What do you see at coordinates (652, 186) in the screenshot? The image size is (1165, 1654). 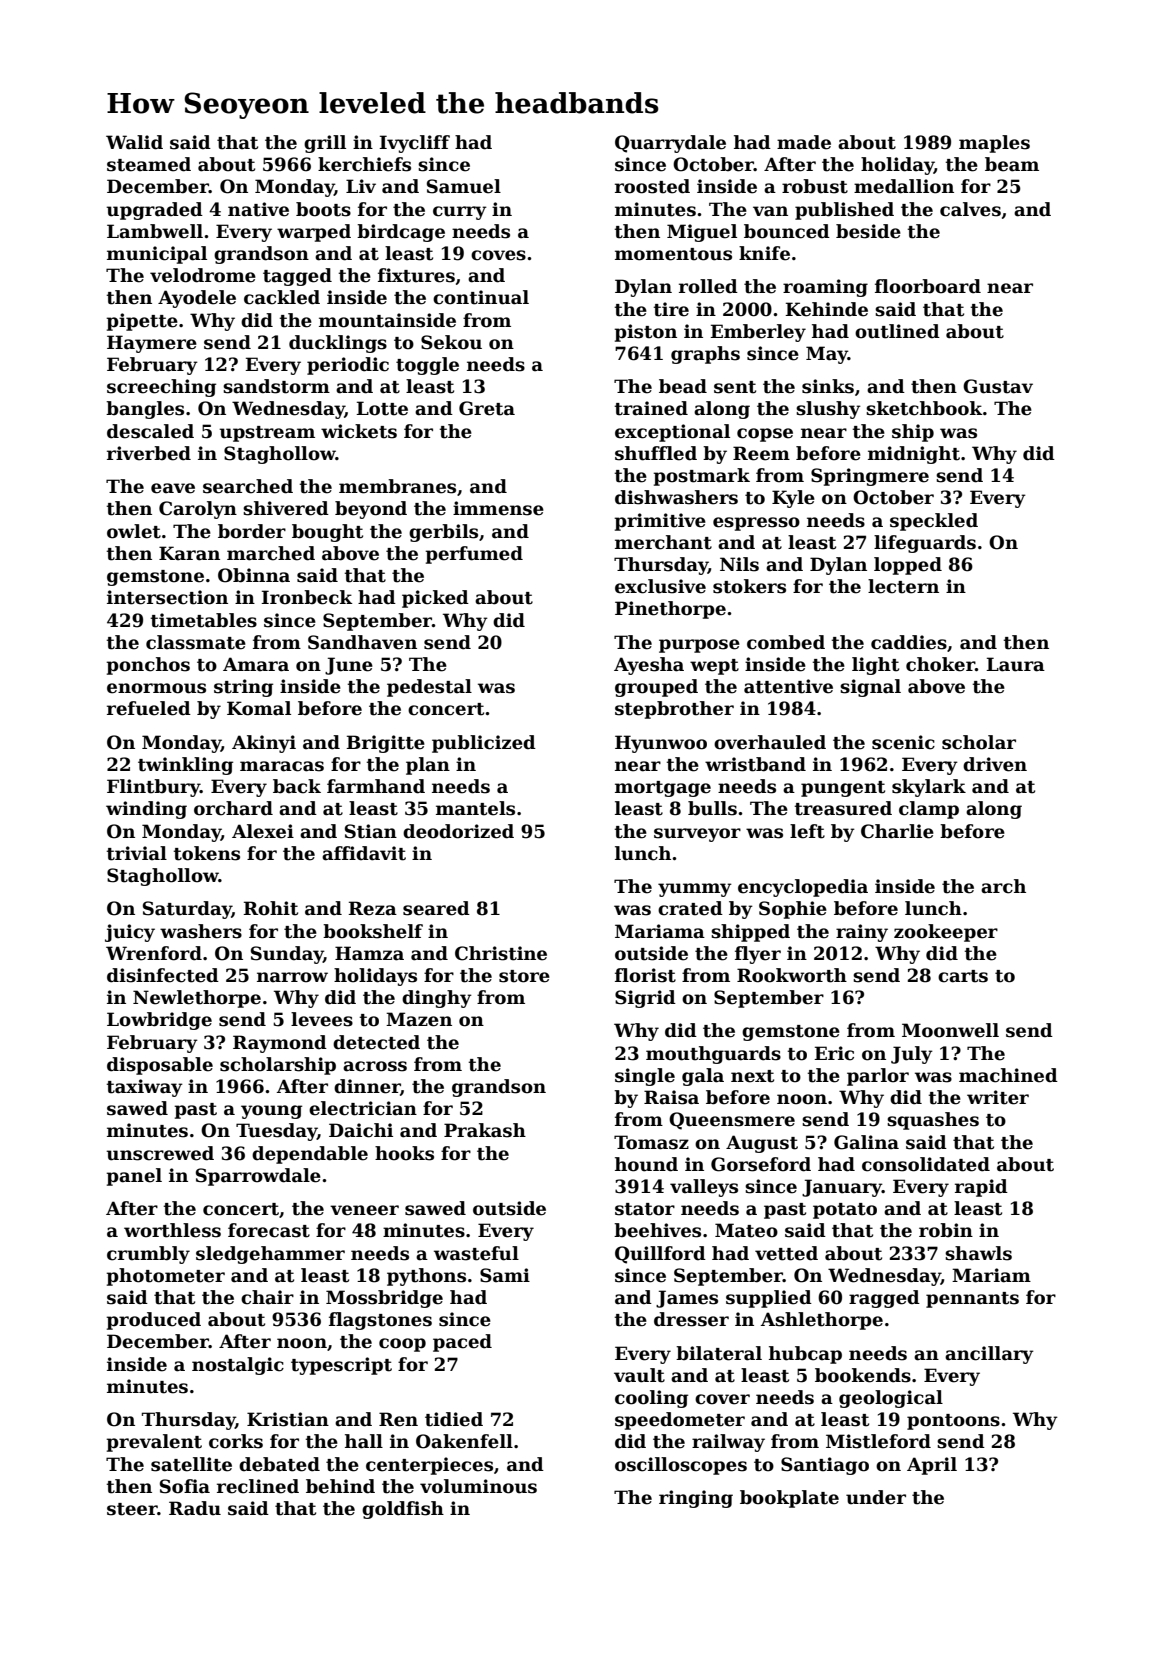 I see `roosted` at bounding box center [652, 186].
